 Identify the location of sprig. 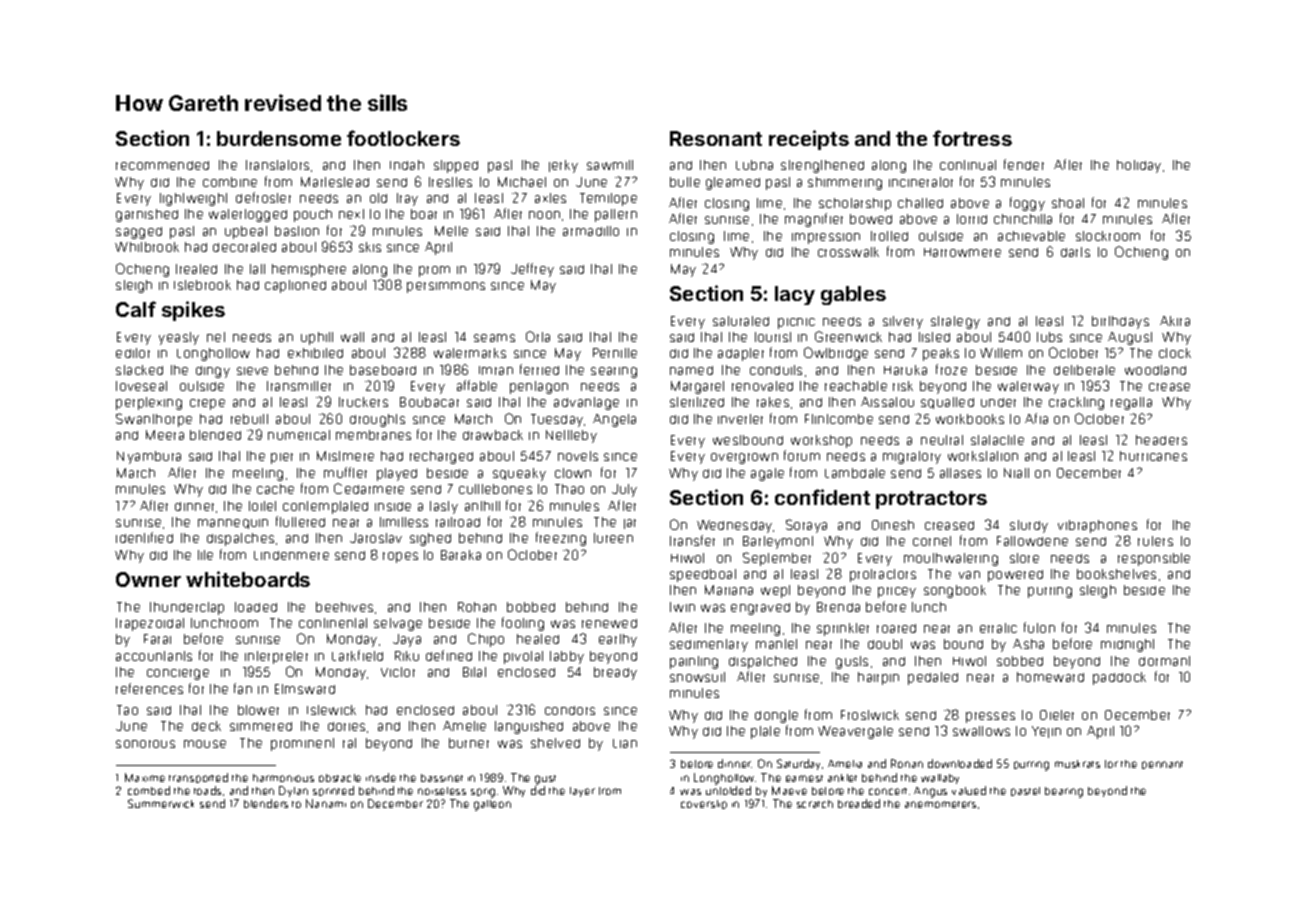
(483, 793).
